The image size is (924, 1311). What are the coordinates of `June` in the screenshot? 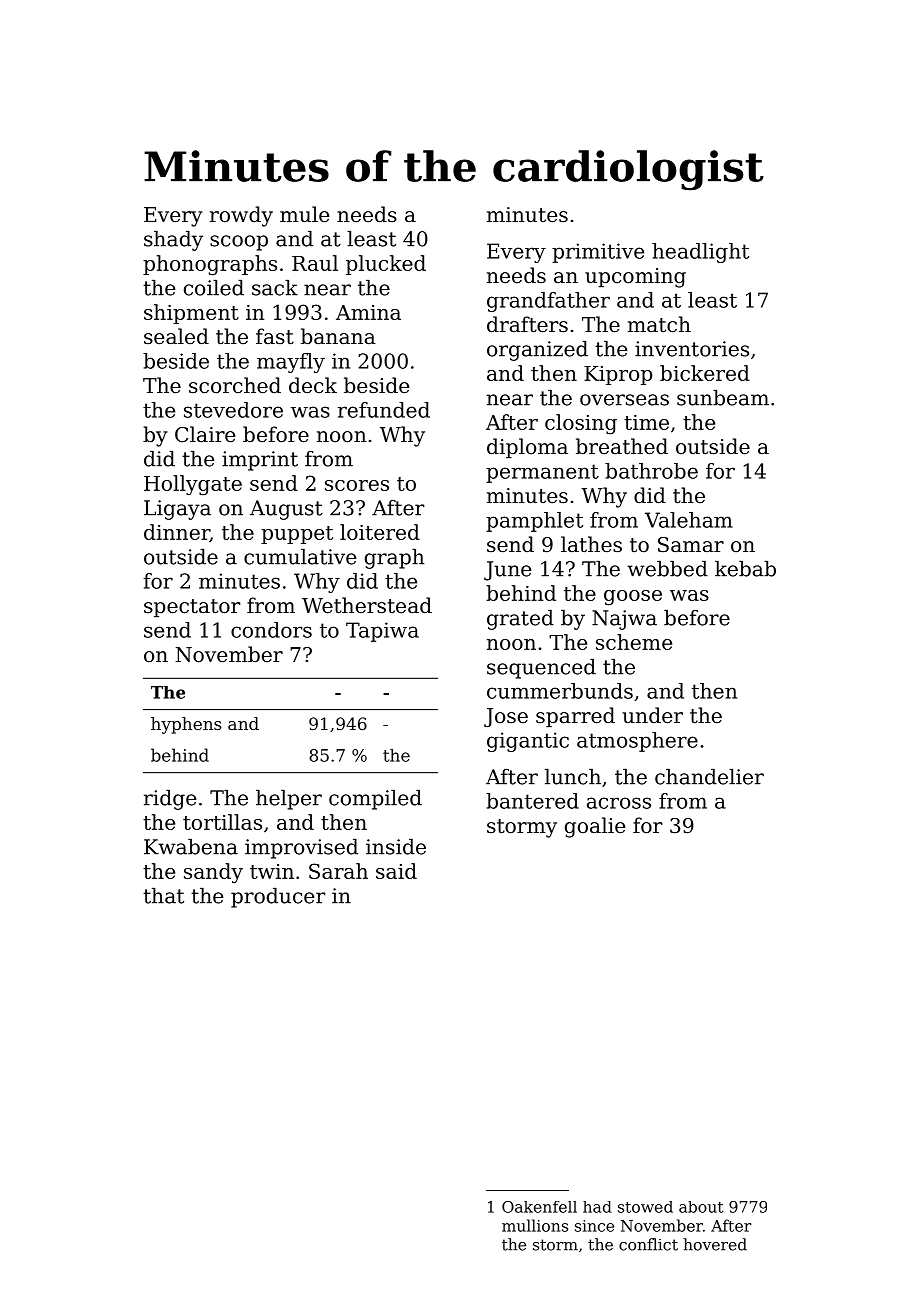 It's located at (507, 571).
